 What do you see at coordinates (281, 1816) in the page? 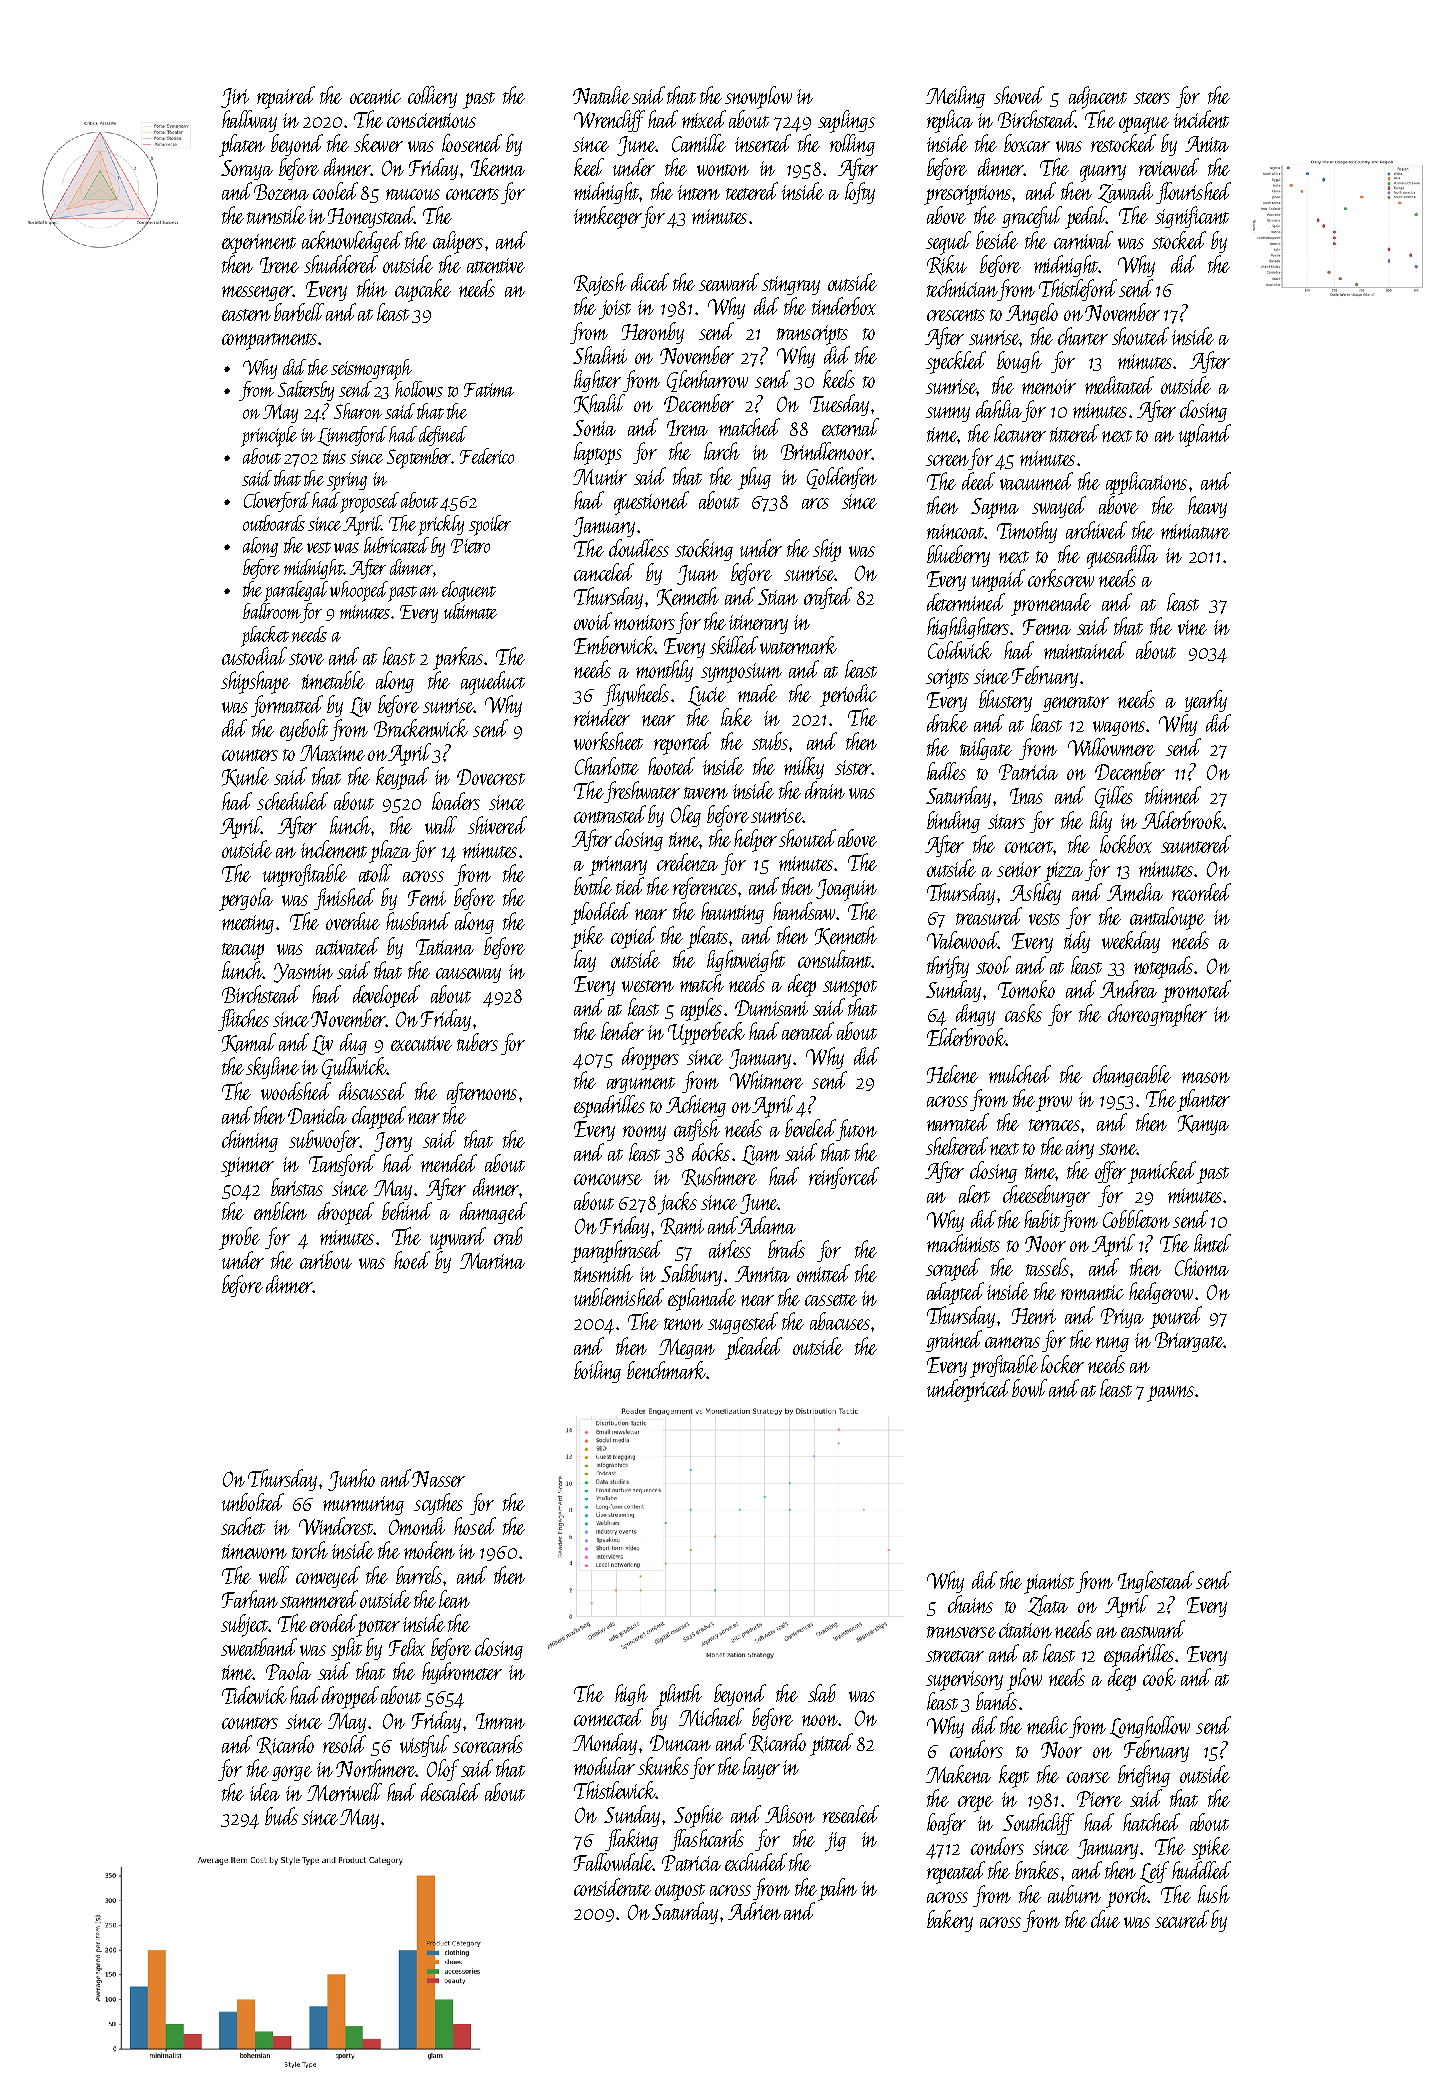
I see `buds` at bounding box center [281, 1816].
